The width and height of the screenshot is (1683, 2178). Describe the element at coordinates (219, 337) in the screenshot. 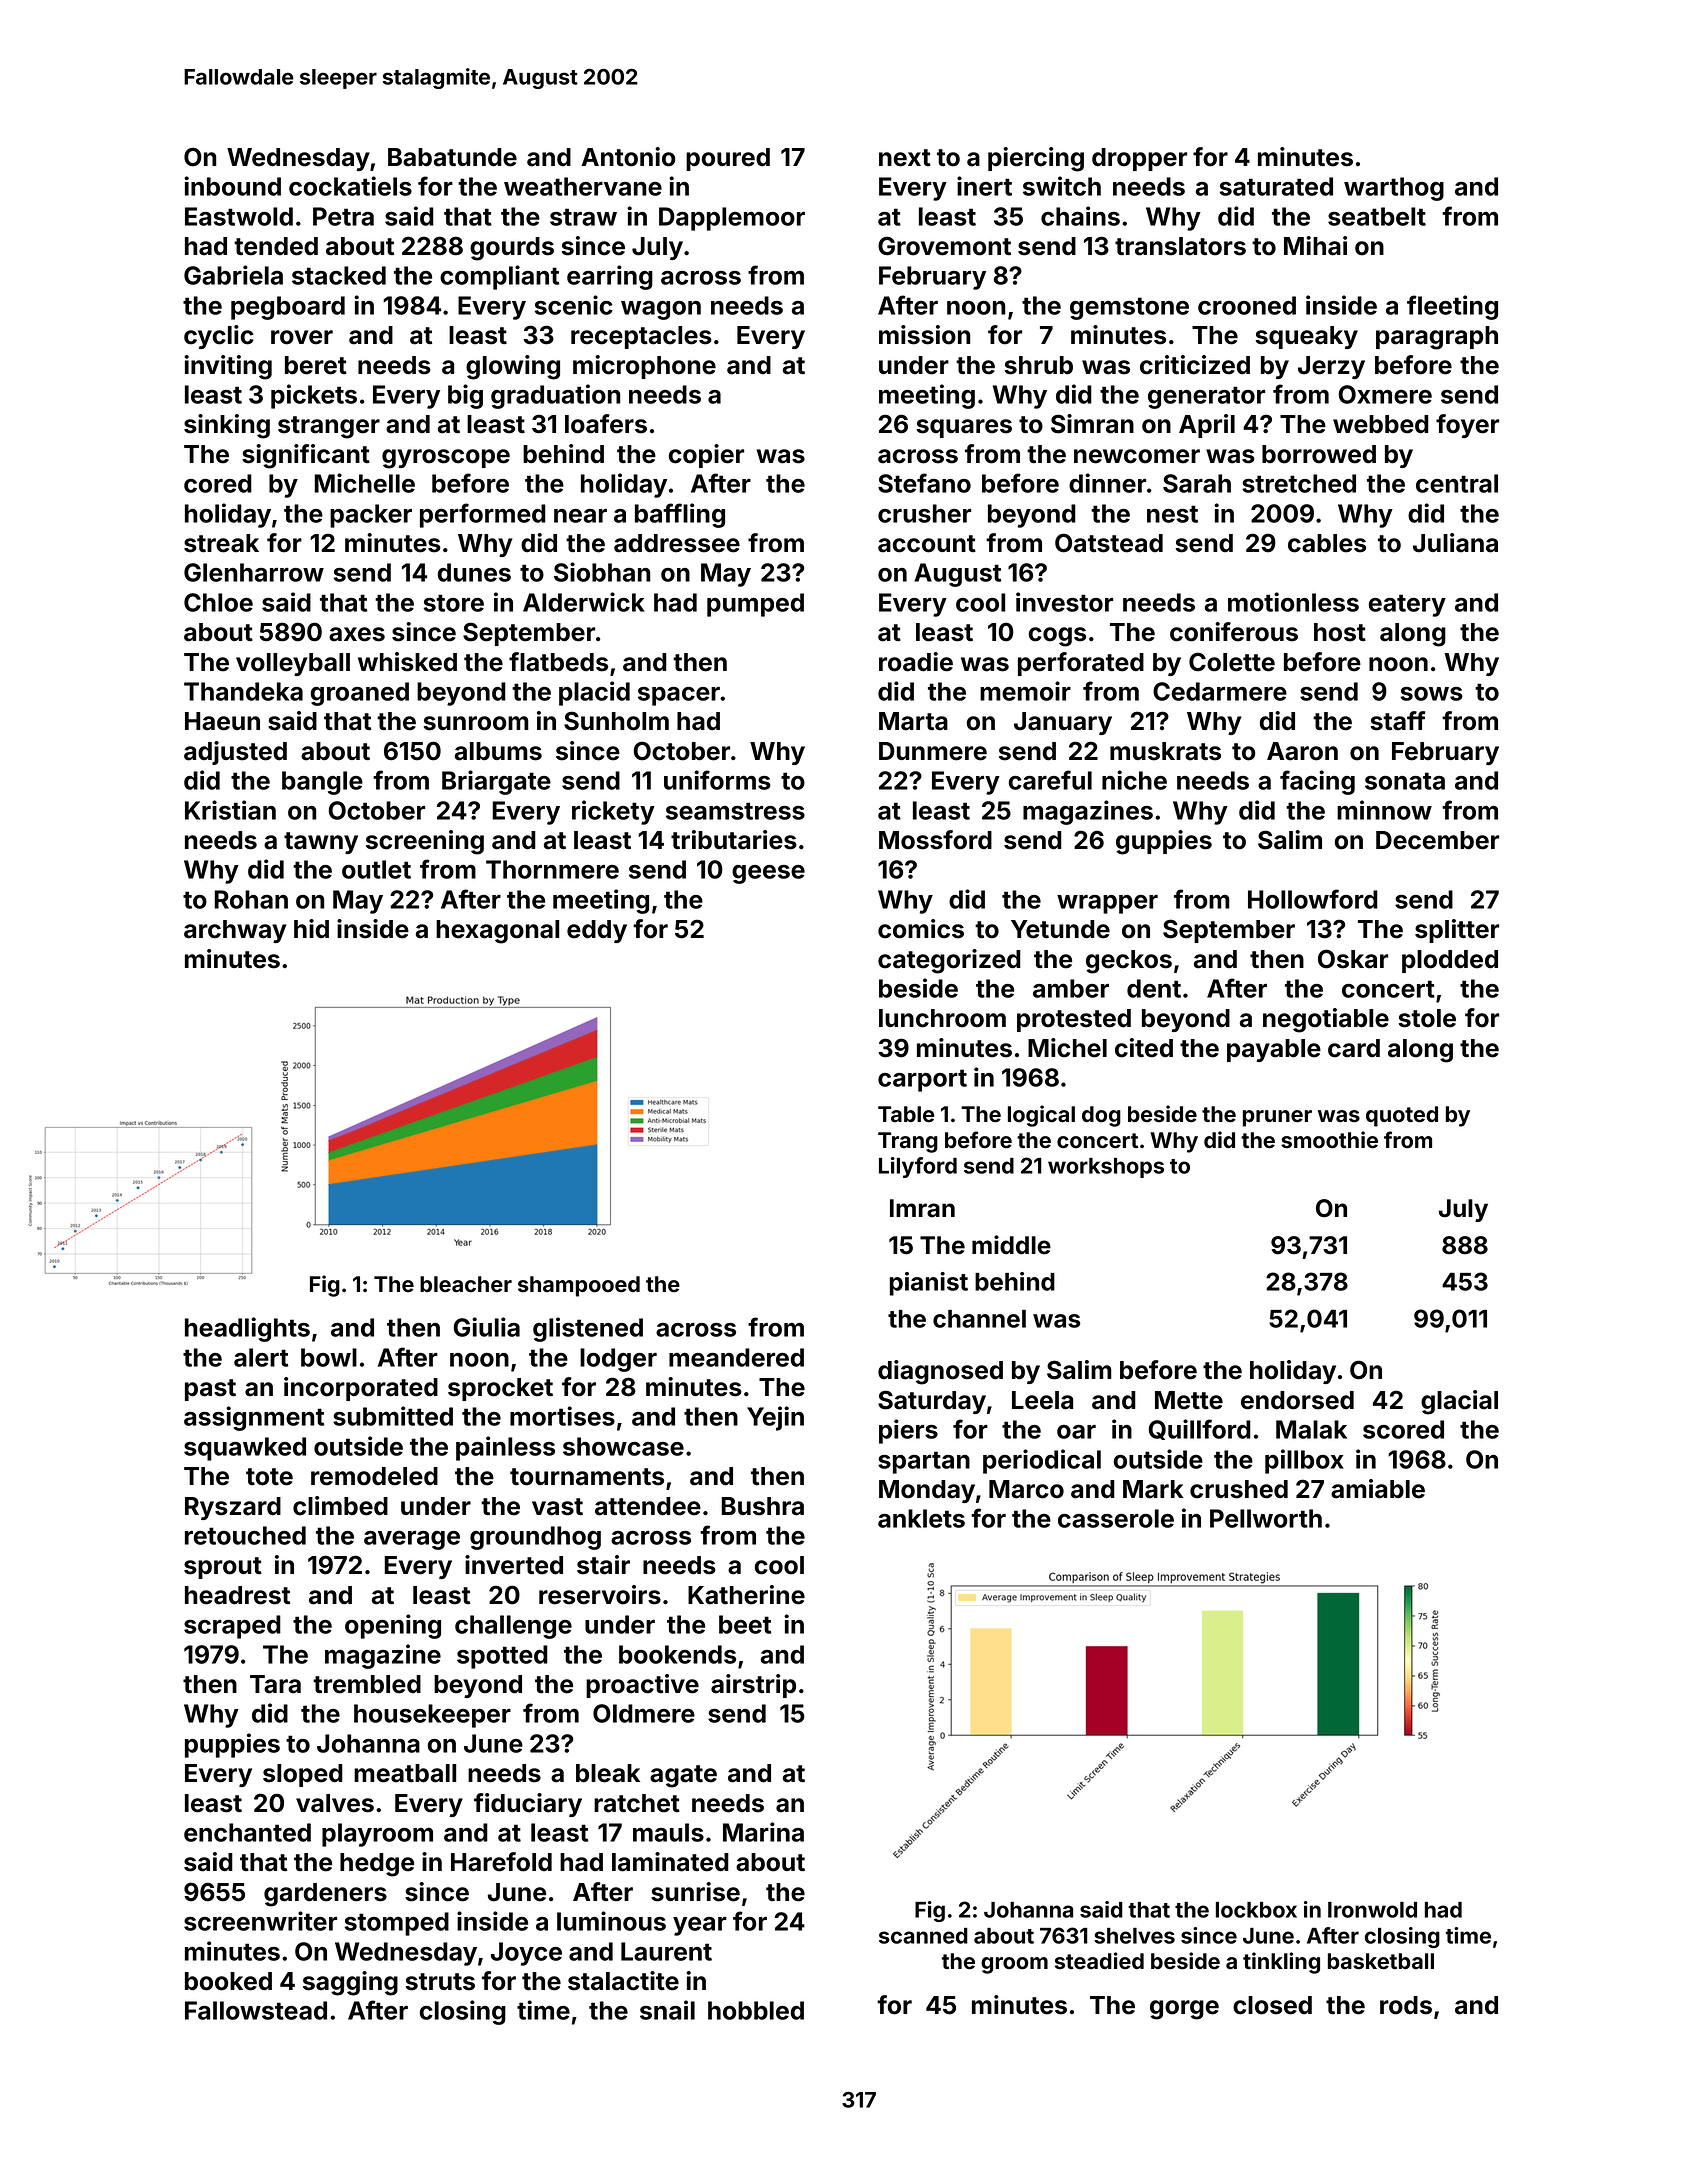

I see `cyclic` at that location.
